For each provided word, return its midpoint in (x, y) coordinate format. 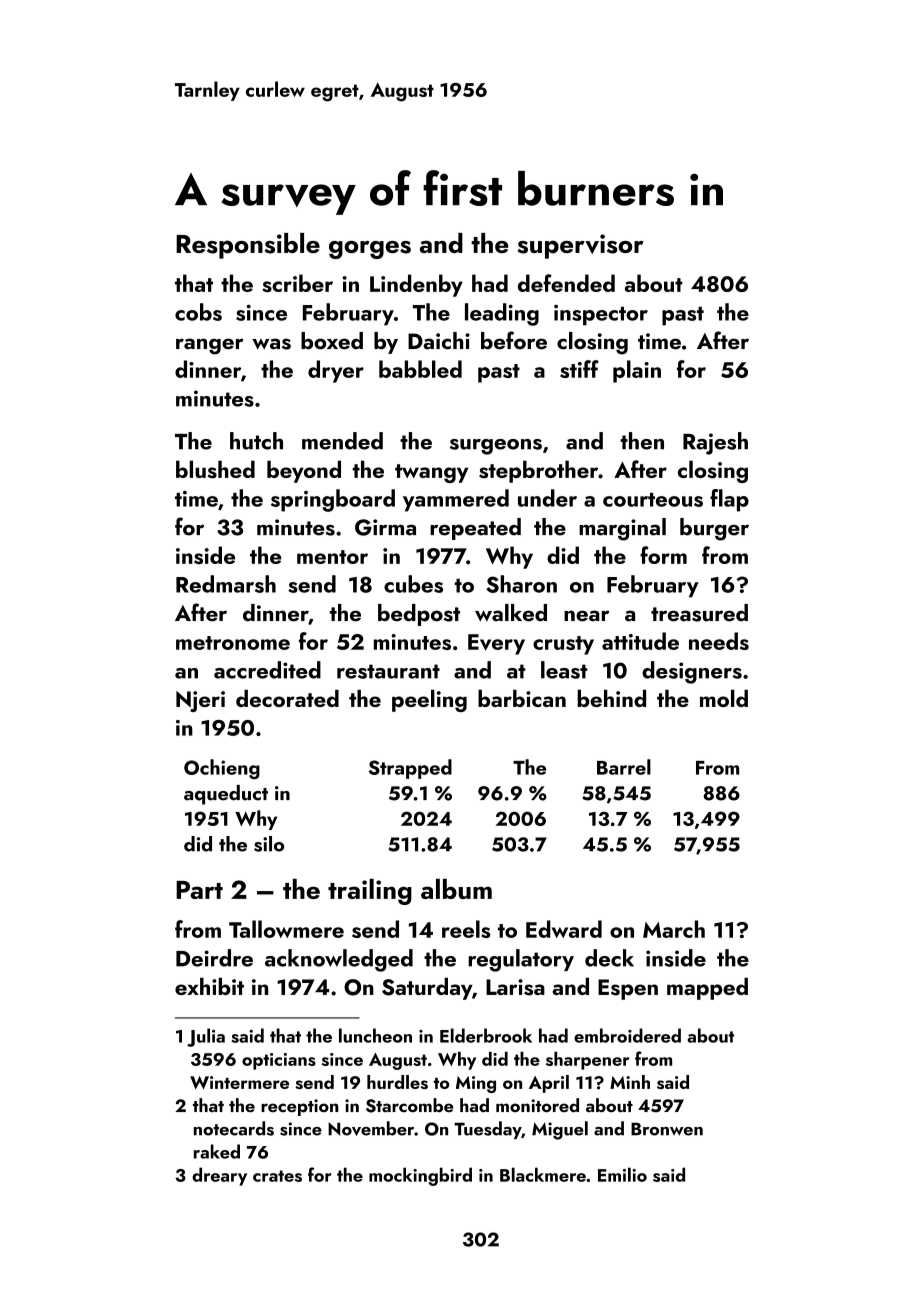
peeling (429, 701)
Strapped (410, 769)
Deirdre (214, 958)
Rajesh (715, 443)
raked (217, 1151)
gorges (370, 250)
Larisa (515, 987)
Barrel (624, 767)
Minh (630, 1082)
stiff (579, 369)
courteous (653, 500)
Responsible (248, 246)
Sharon (522, 584)
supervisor (581, 246)
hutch (256, 441)
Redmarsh (226, 584)
